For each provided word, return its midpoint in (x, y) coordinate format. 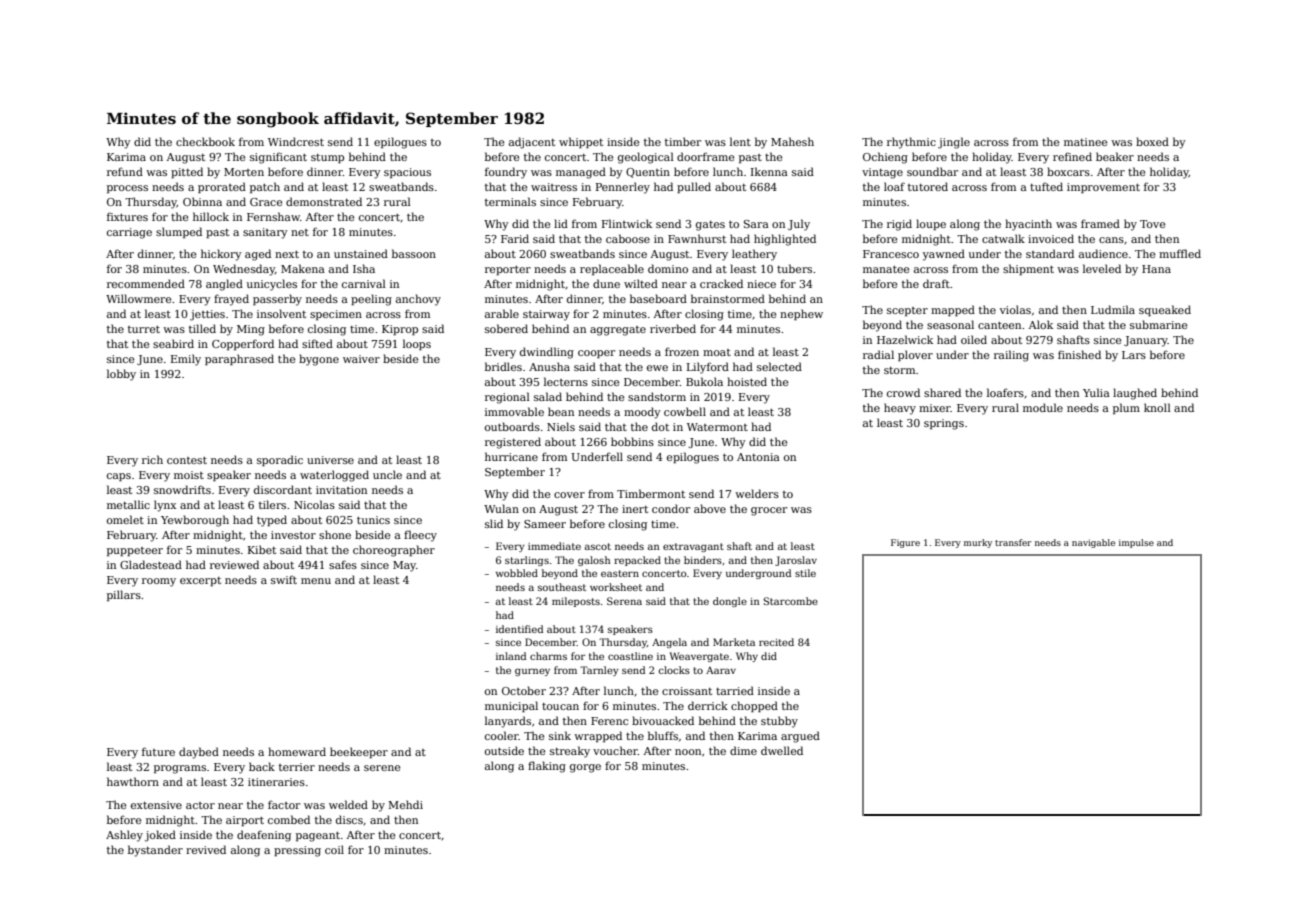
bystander (155, 851)
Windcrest (296, 141)
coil (334, 849)
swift (284, 579)
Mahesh (792, 141)
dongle (730, 602)
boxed (1152, 141)
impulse (1136, 543)
